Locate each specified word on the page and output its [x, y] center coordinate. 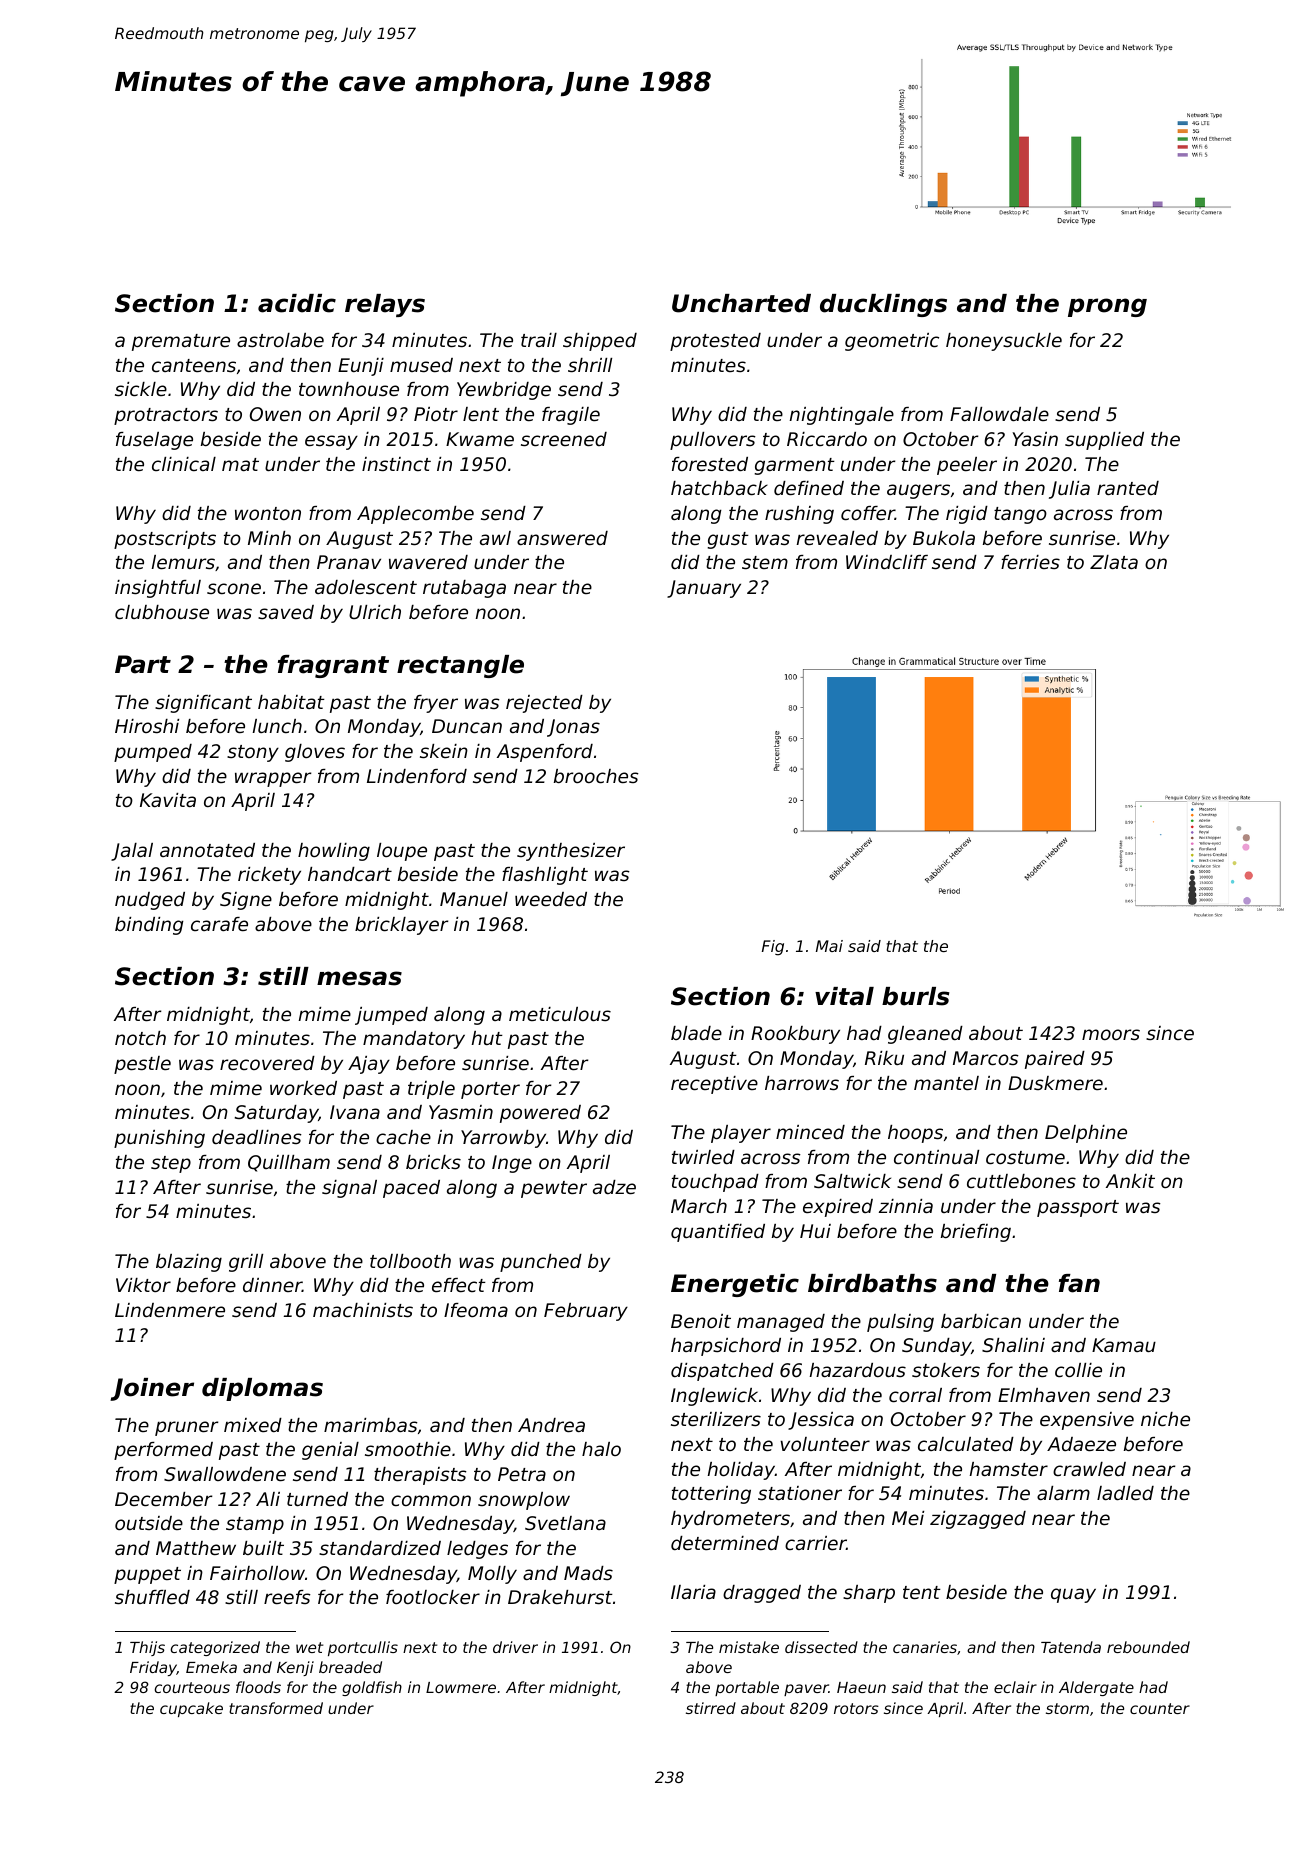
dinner [272, 1285]
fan [1079, 1283]
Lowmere [461, 1687]
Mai [829, 946]
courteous [192, 1687]
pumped [153, 753]
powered [540, 1114]
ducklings [883, 305]
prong [1107, 307]
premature [181, 342]
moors [1111, 1034]
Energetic [735, 1285]
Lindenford [417, 776]
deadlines [257, 1137]
